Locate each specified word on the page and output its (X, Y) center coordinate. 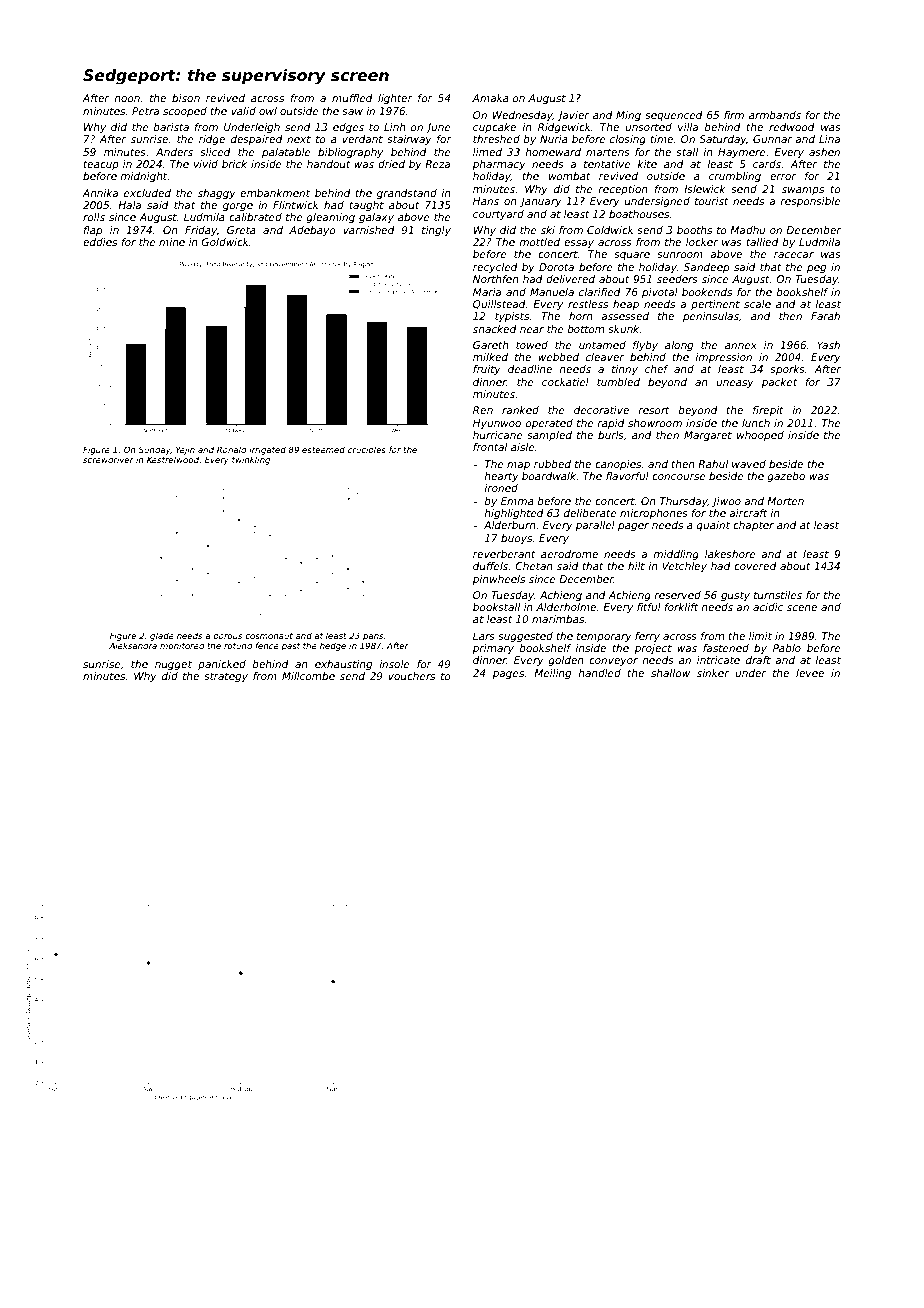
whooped (760, 436)
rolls (94, 217)
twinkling (251, 460)
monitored (182, 645)
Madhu (747, 230)
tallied (762, 242)
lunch (756, 423)
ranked (520, 410)
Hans (486, 201)
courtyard (498, 215)
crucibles (367, 449)
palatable (286, 153)
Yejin (185, 450)
